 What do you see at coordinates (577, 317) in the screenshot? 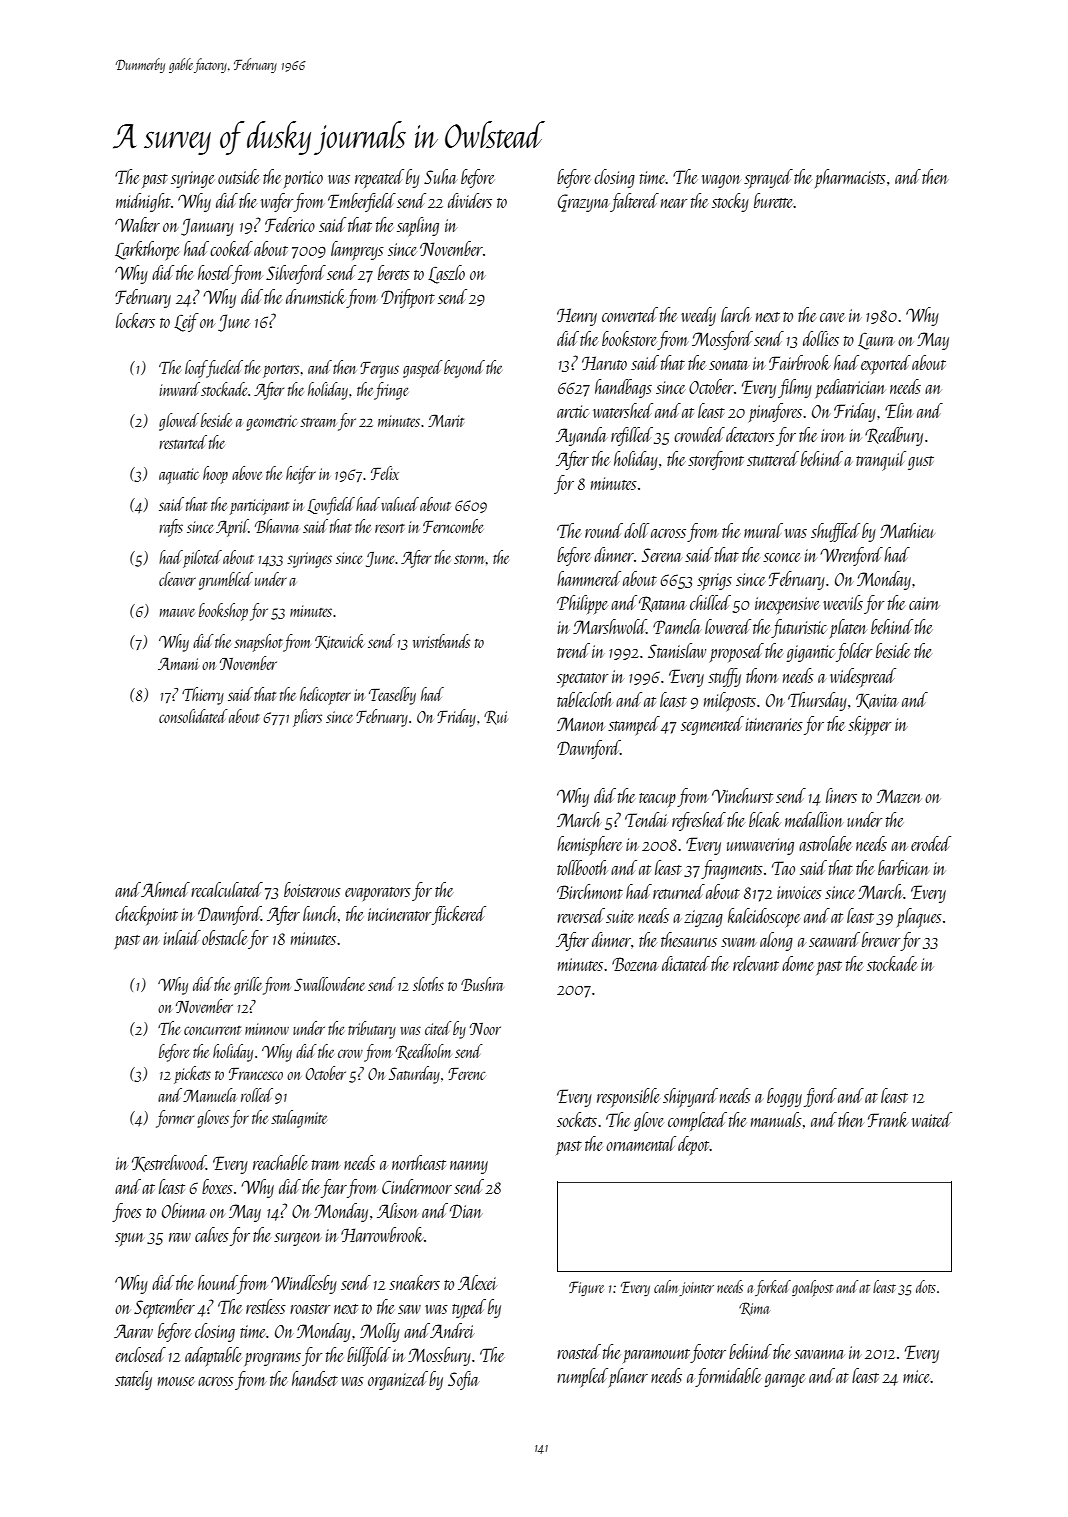
I see `Henry` at bounding box center [577, 317].
